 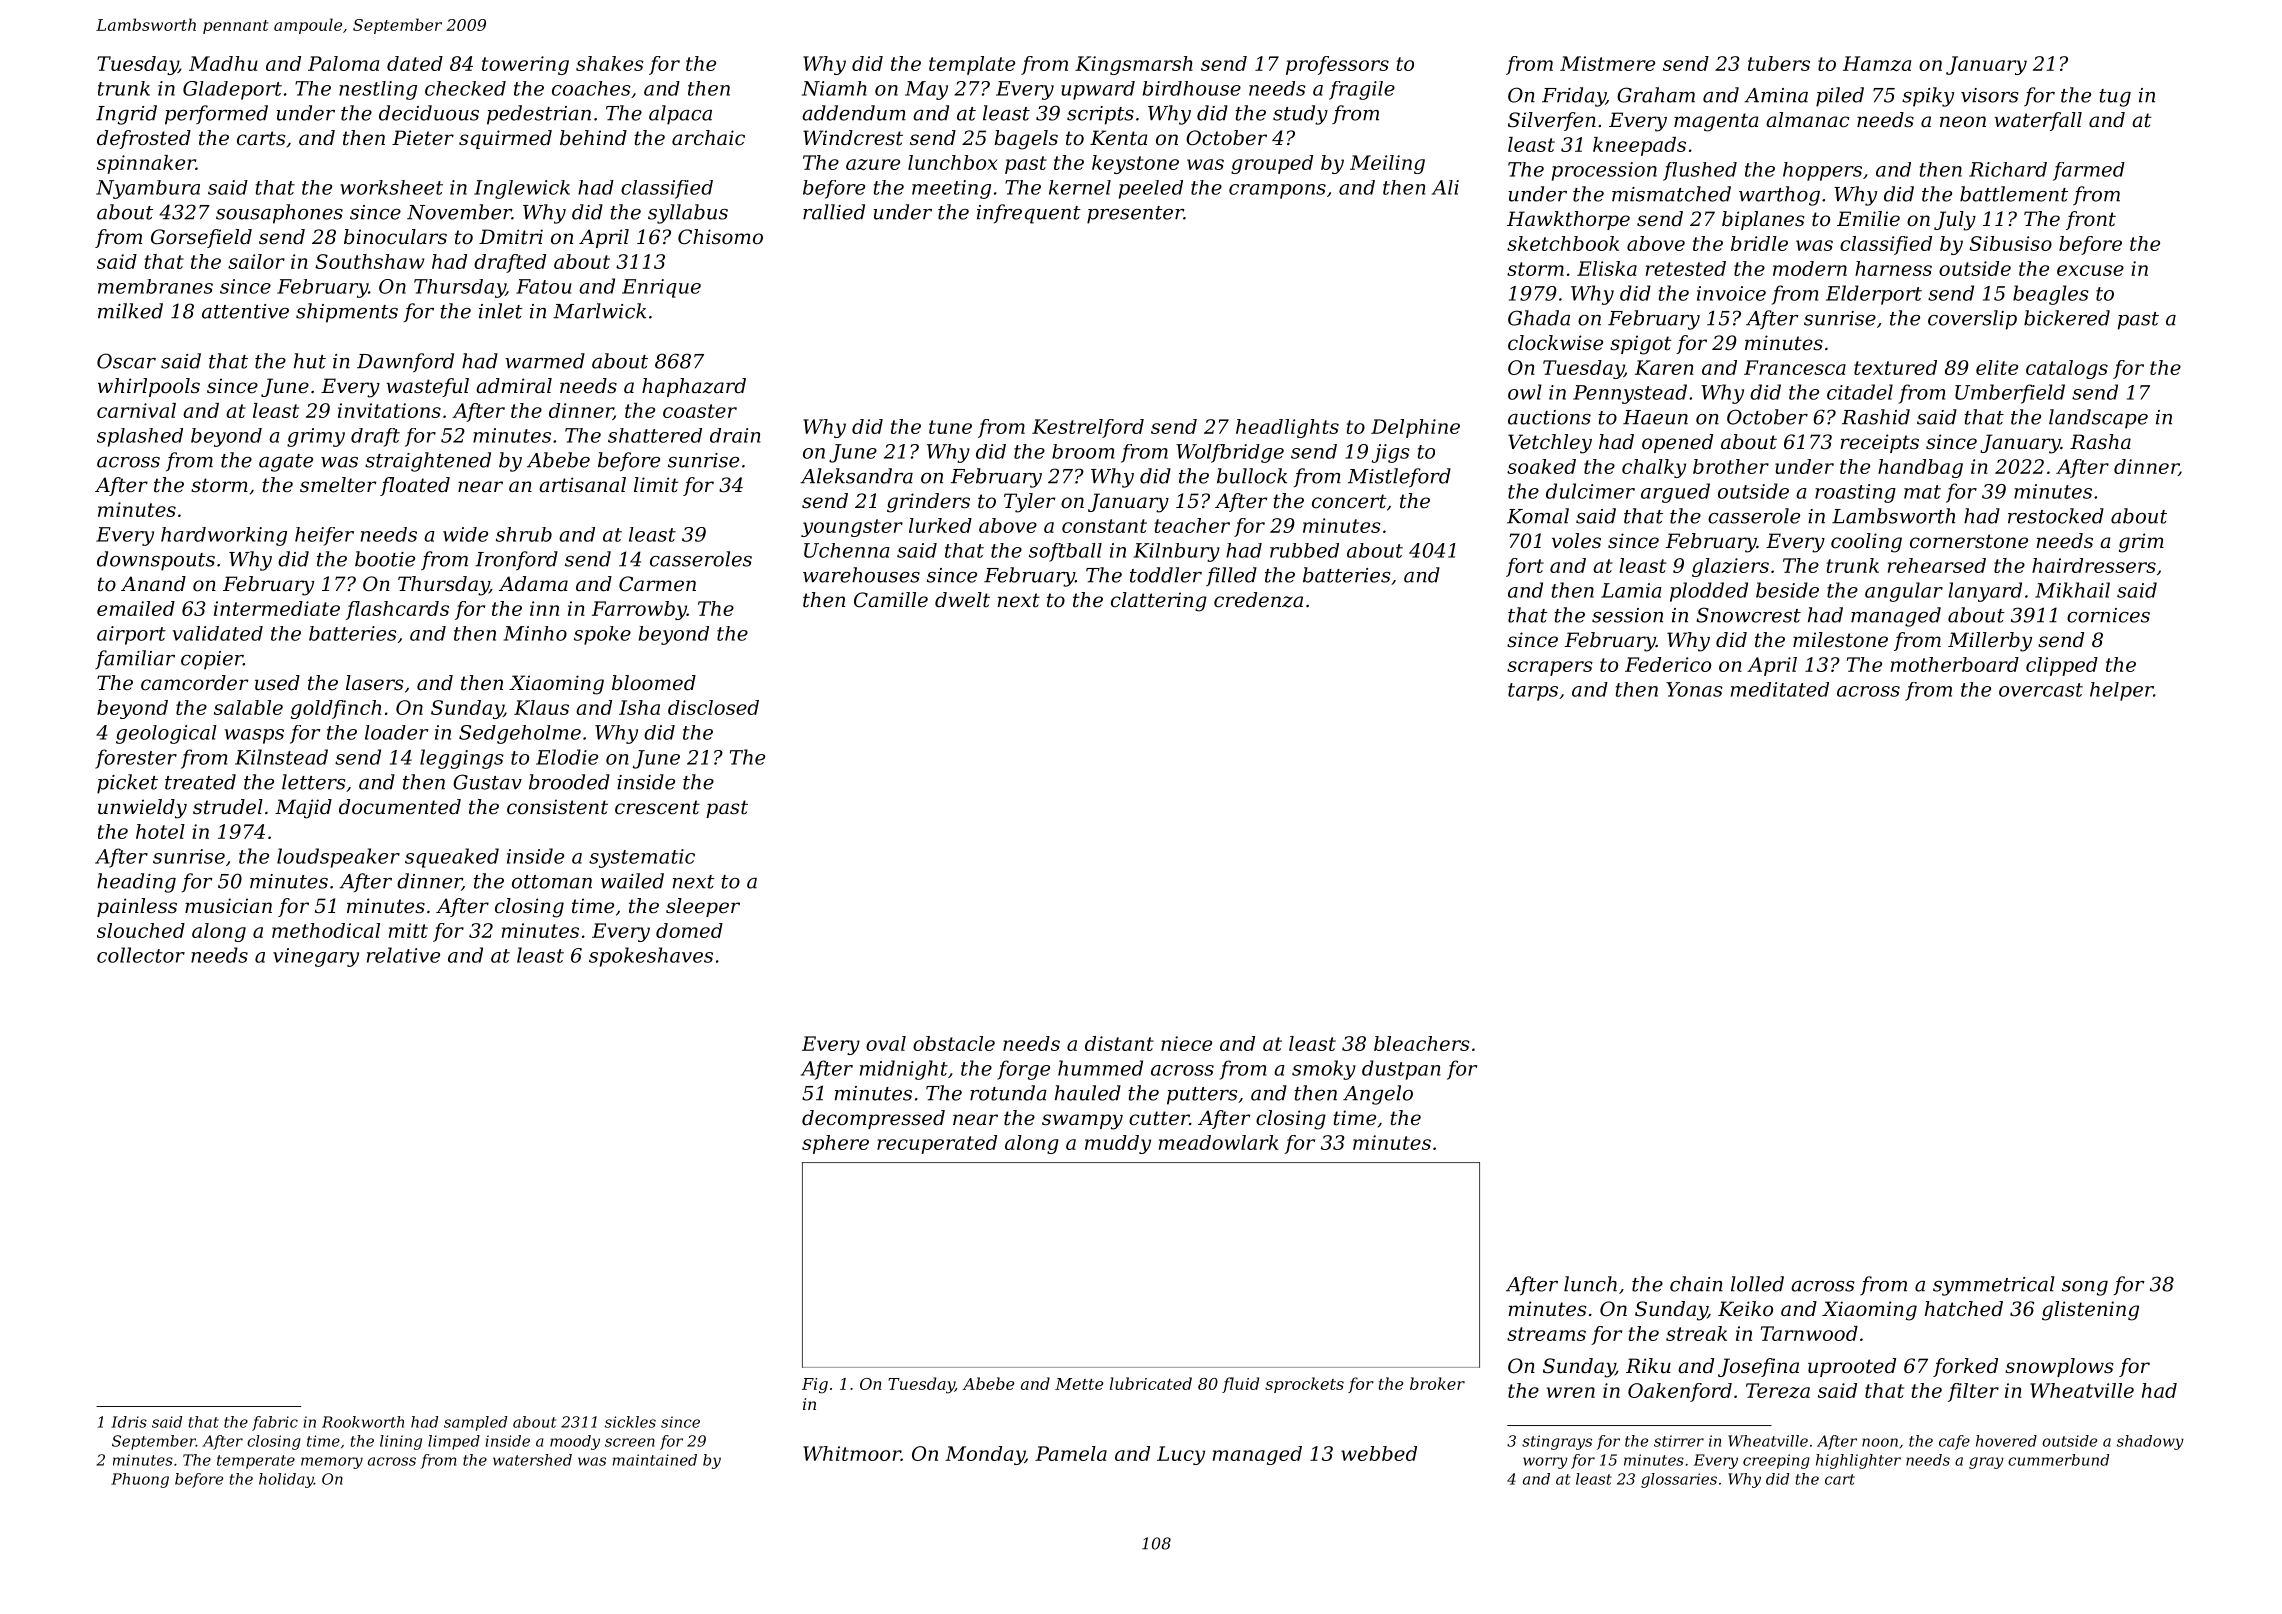 What do you see at coordinates (2041, 690) in the image?
I see `overcast` at bounding box center [2041, 690].
